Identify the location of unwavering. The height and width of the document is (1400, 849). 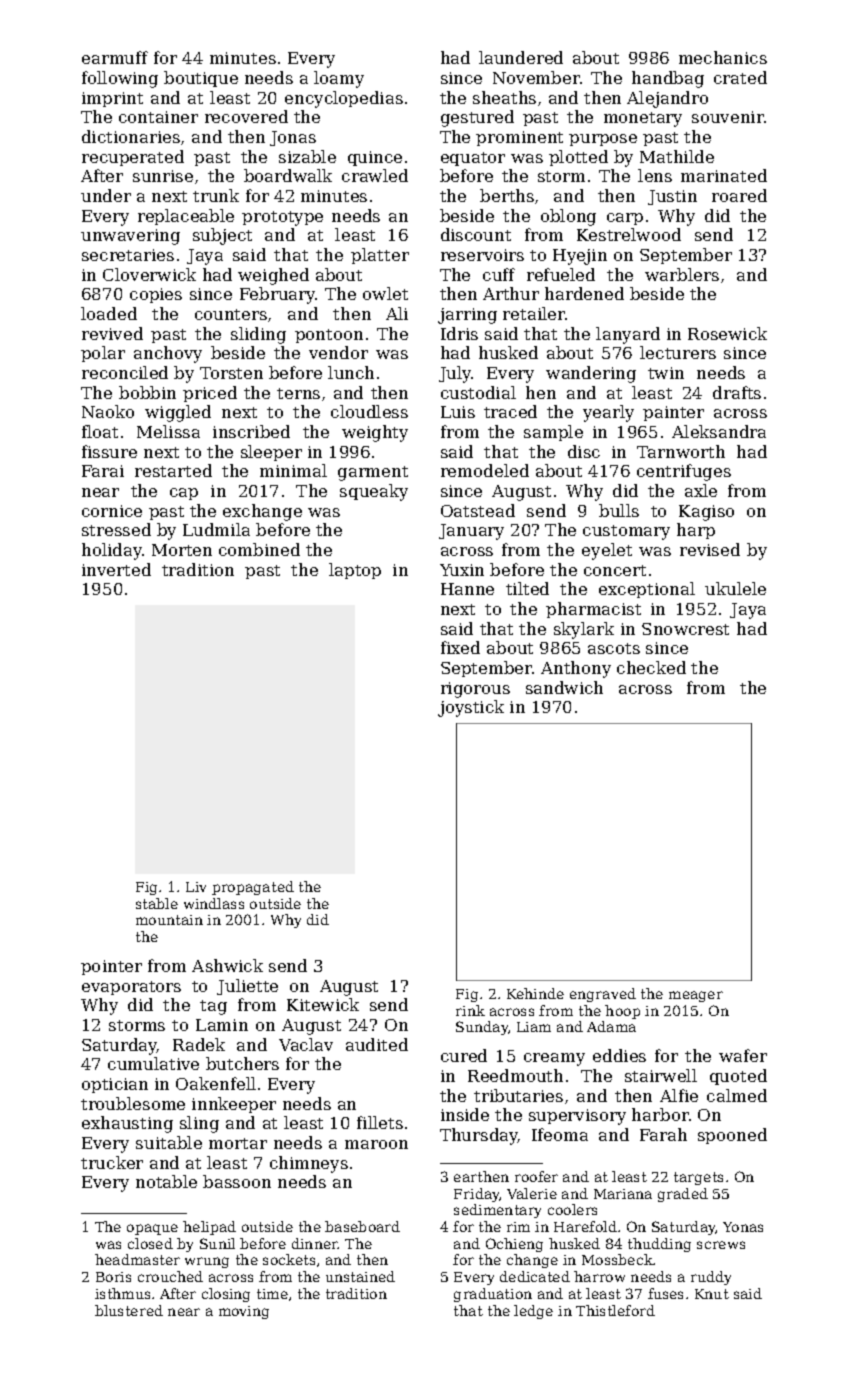
(130, 237).
